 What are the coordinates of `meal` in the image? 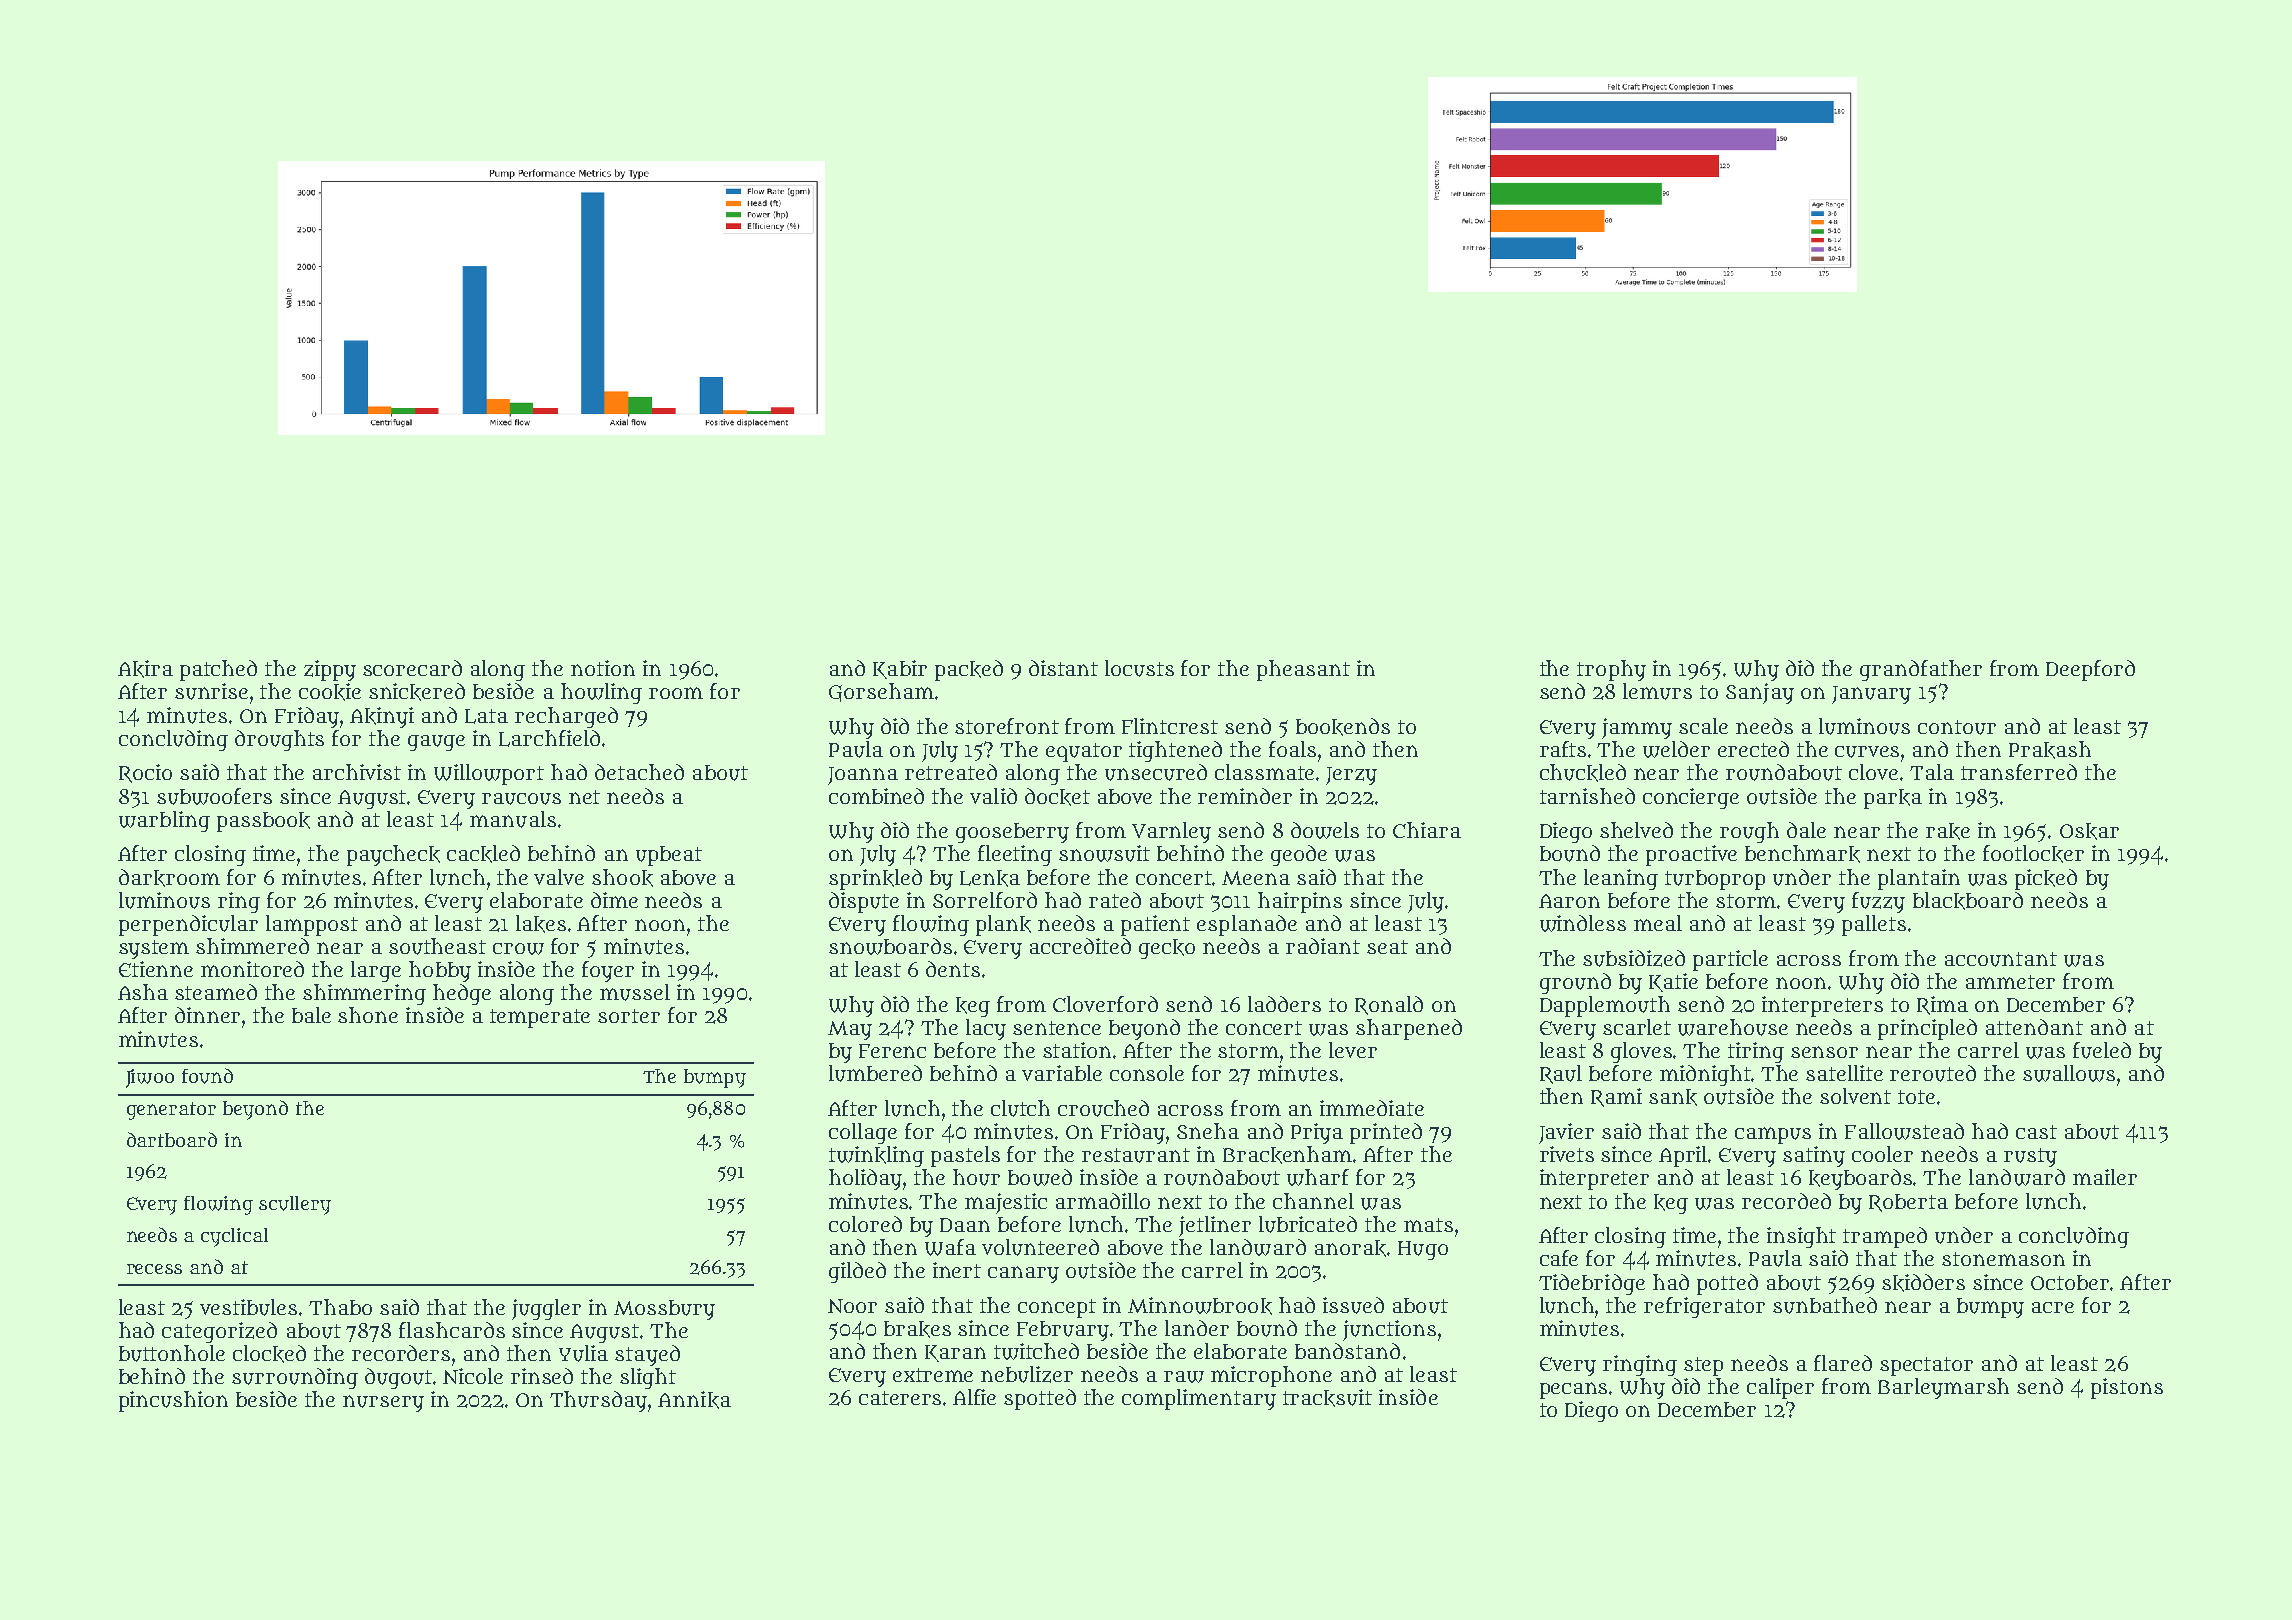 It's located at (1658, 923).
